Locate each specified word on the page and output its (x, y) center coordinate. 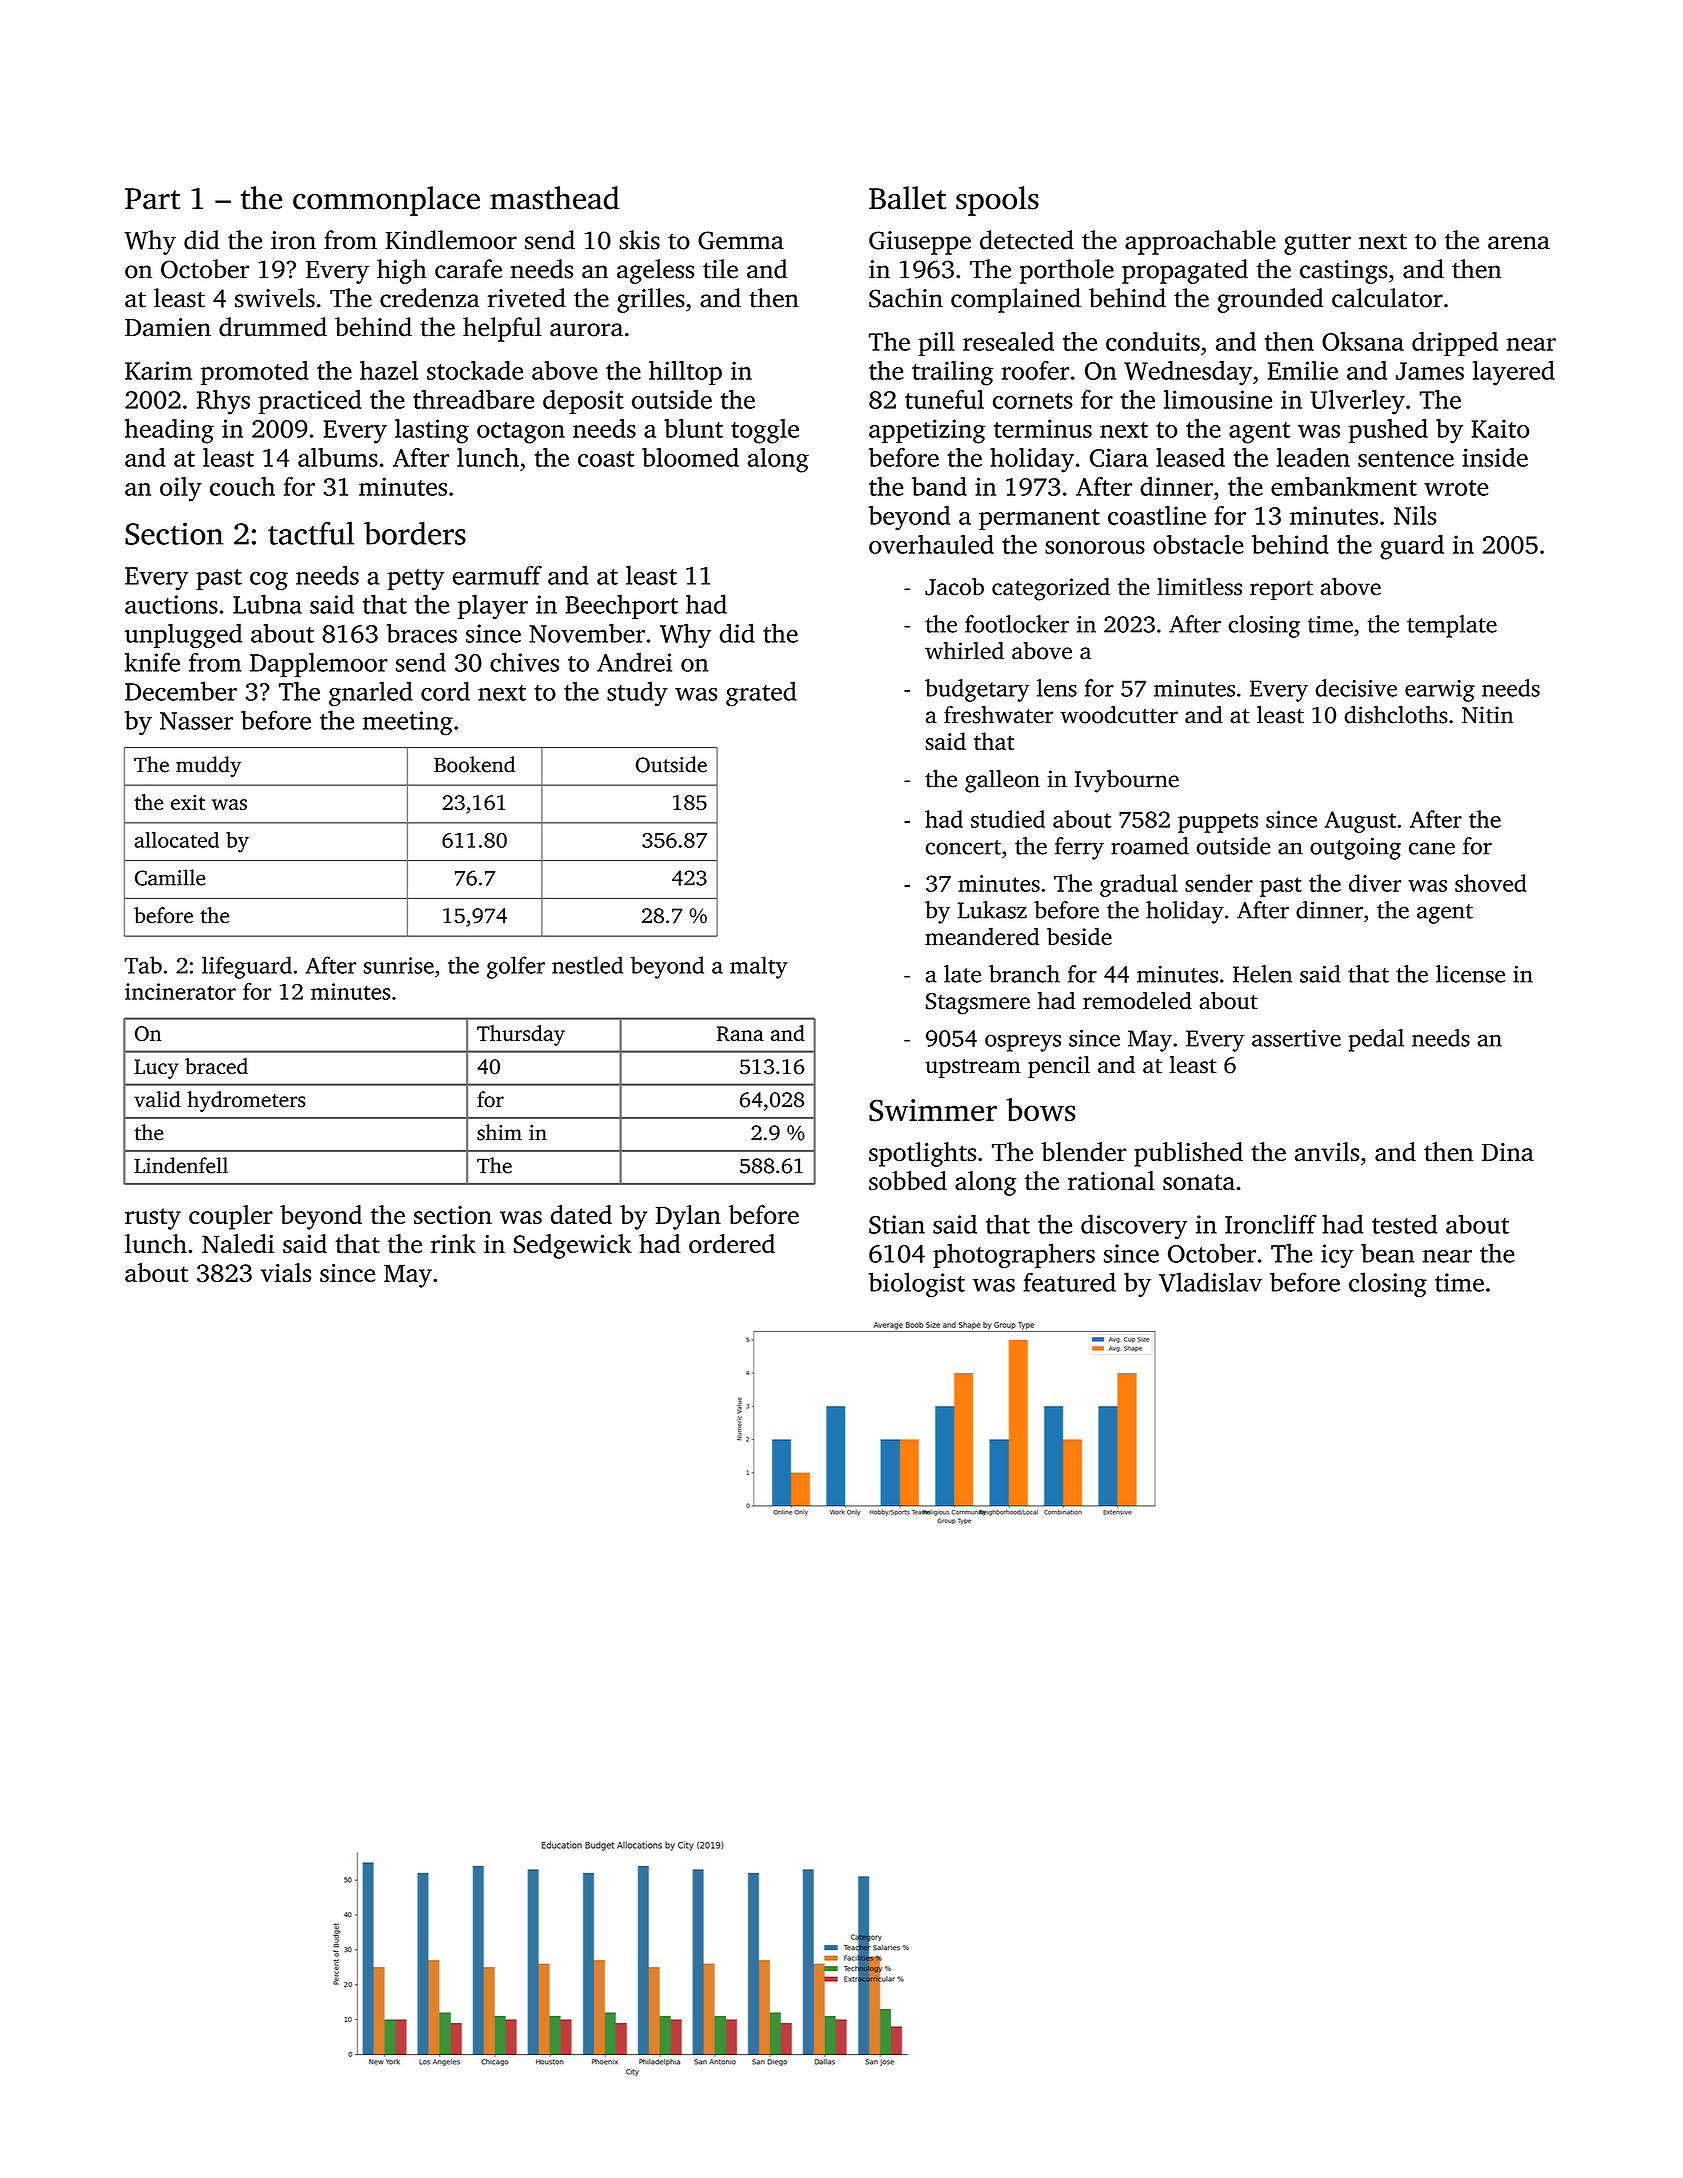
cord (445, 691)
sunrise (399, 965)
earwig (1440, 691)
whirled (964, 651)
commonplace (386, 201)
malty (758, 967)
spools (997, 201)
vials (285, 1272)
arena (1519, 243)
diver (1375, 883)
